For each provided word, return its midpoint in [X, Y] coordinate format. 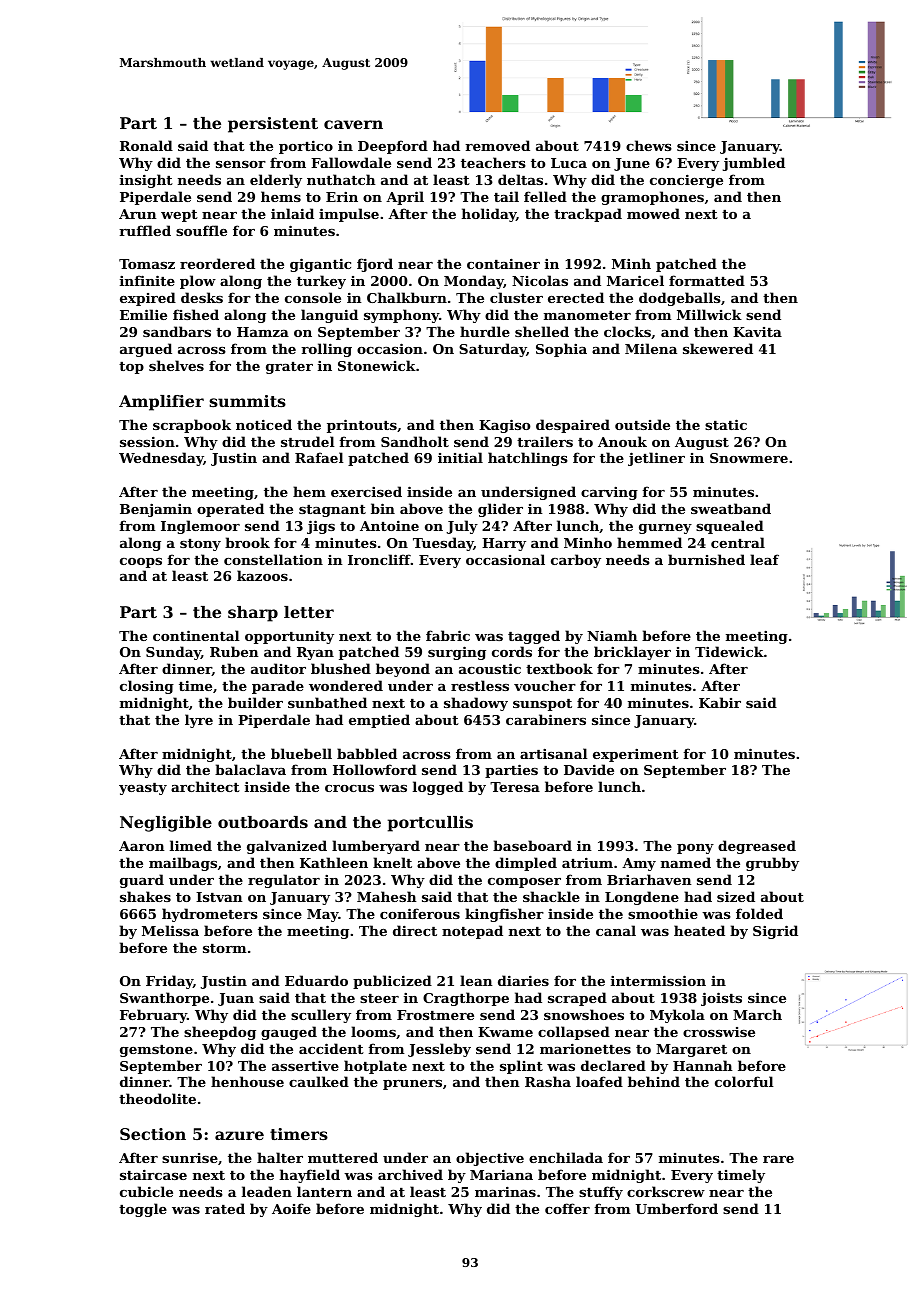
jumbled [754, 164]
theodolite [157, 1098]
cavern [353, 124]
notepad [472, 932]
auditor [278, 668]
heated [699, 930]
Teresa [515, 787]
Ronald [146, 145]
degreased [757, 847]
